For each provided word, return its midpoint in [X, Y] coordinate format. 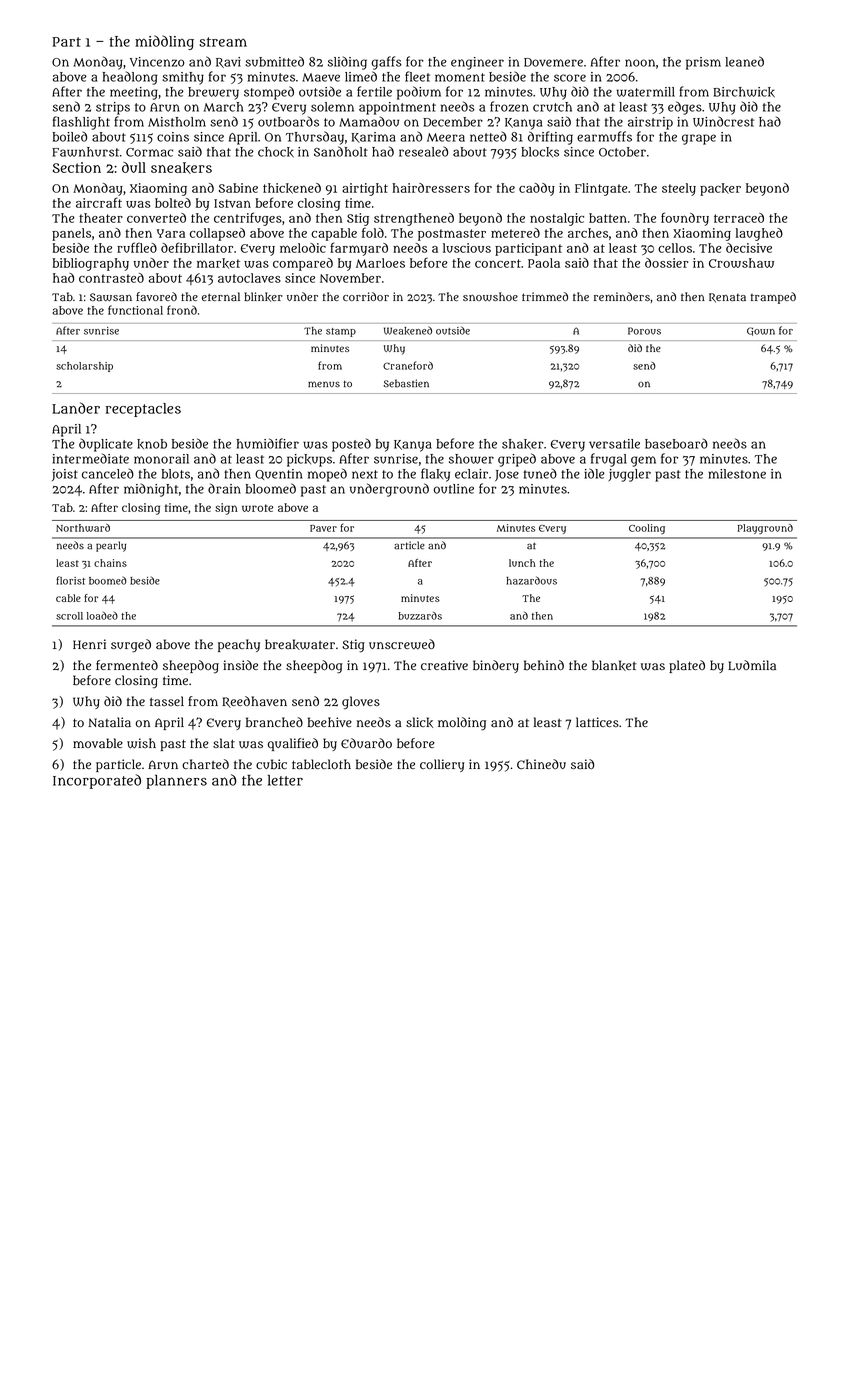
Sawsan [111, 297]
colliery [442, 765]
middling [164, 42]
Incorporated [97, 781]
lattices [597, 722]
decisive [749, 248]
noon [640, 63]
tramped [773, 298]
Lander [76, 408]
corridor [366, 296]
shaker [523, 444]
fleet [417, 76]
